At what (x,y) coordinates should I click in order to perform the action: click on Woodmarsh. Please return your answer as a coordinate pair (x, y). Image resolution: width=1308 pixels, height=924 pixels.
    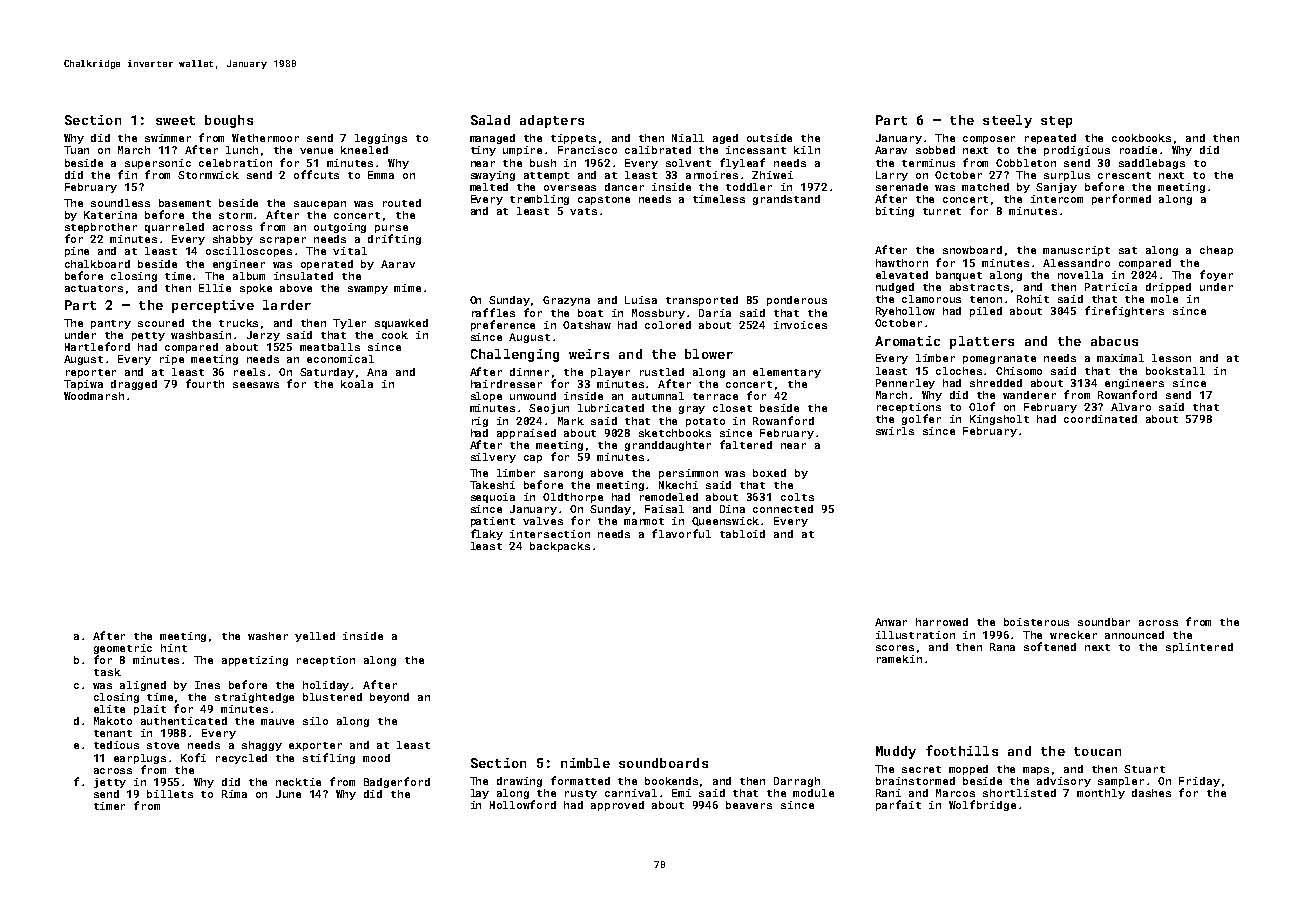
    Looking at the image, I should click on (94, 396).
